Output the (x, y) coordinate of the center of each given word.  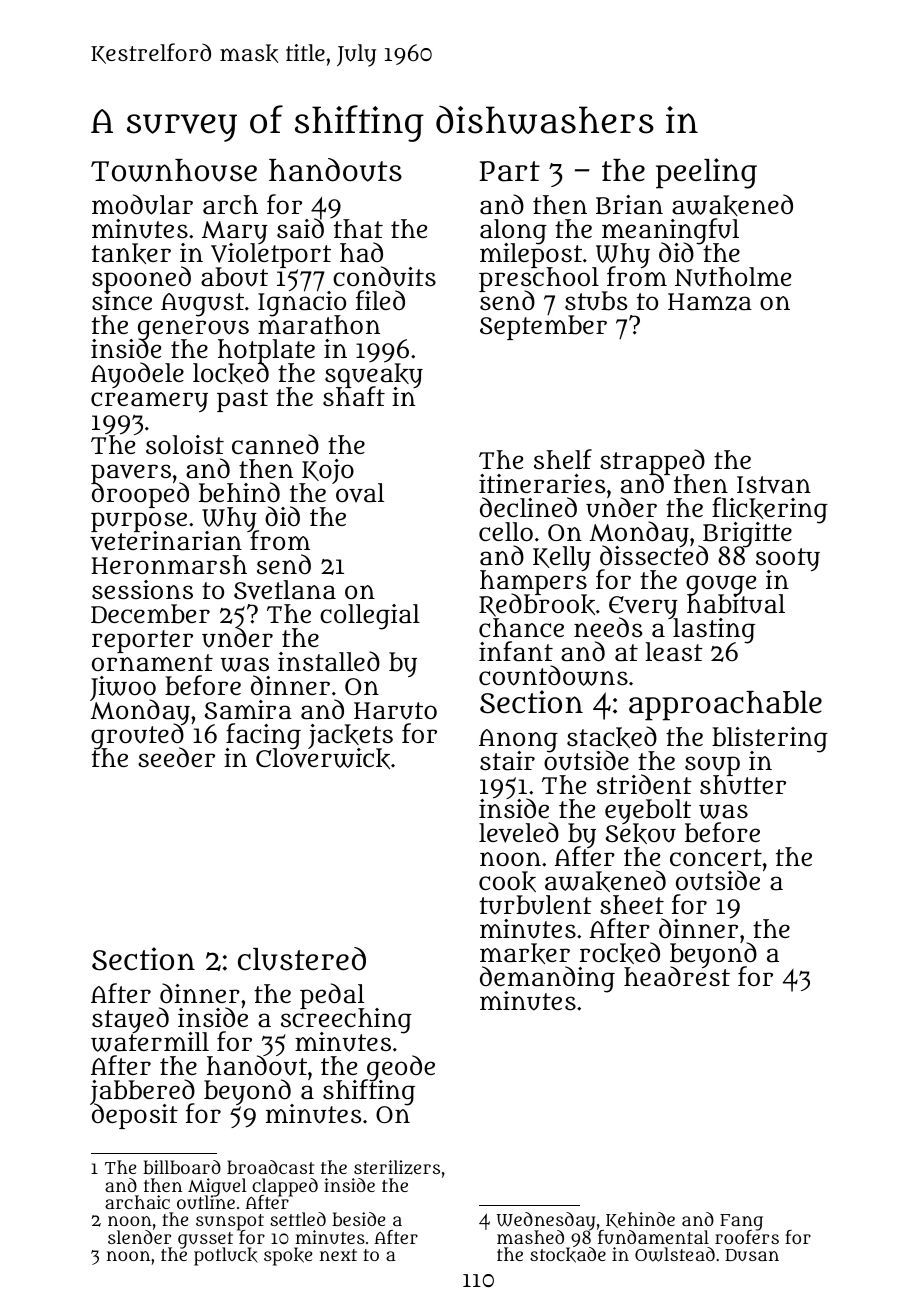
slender (139, 1237)
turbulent (536, 905)
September (543, 328)
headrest (677, 977)
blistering (770, 739)
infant (516, 651)
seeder (176, 757)
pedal (332, 996)
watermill (150, 1042)
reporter (142, 641)
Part (509, 171)
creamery (149, 402)
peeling (706, 173)
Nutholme (733, 277)
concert (716, 857)
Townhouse (174, 170)
